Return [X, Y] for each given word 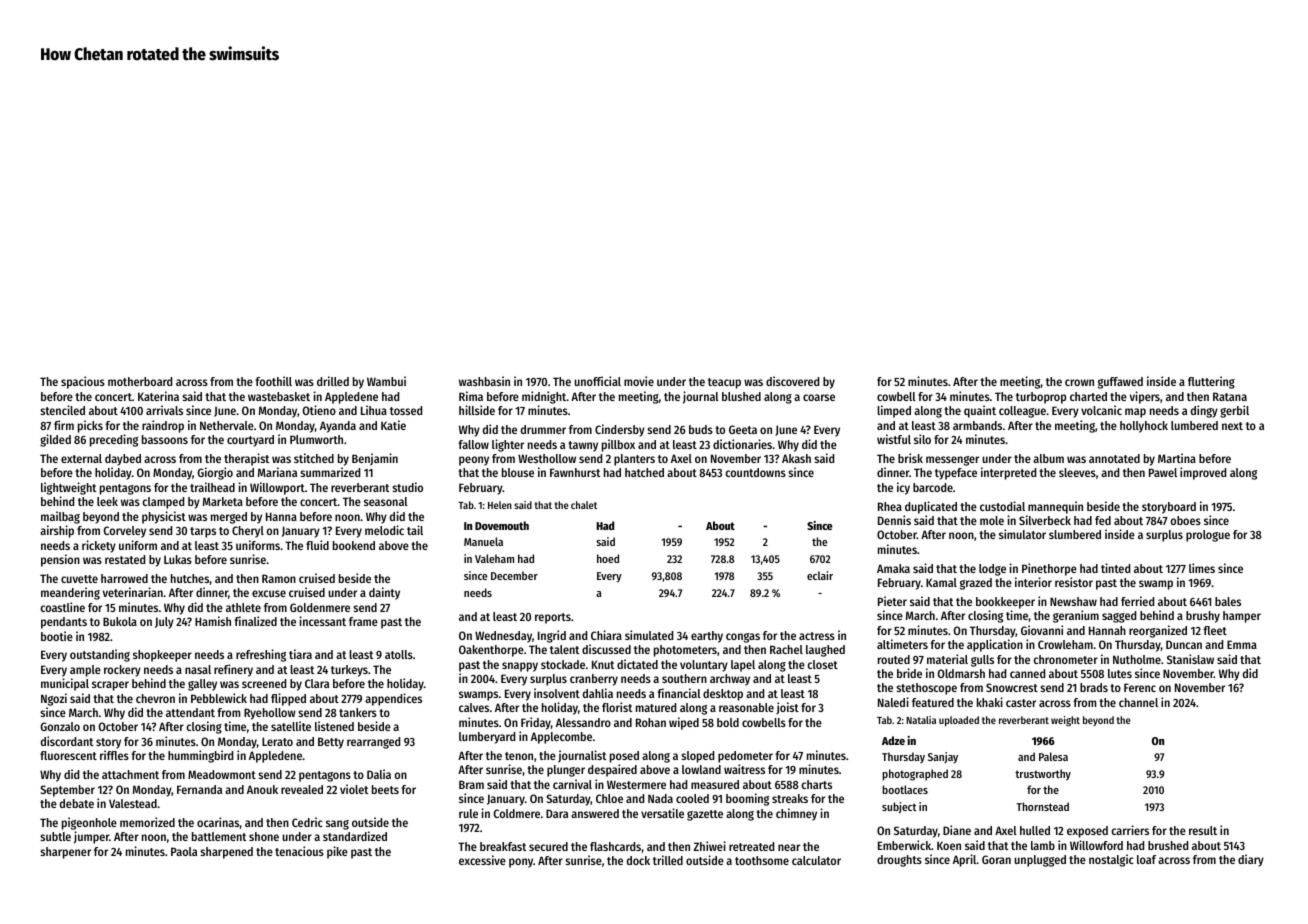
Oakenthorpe [491, 651]
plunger [566, 771]
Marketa [223, 501]
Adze [893, 740]
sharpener [65, 853]
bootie [57, 636]
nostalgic [1111, 860]
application [995, 645]
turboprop [1041, 398]
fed [1103, 520]
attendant [190, 712]
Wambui [386, 381]
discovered [792, 381]
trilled [668, 860]
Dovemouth [502, 525]
